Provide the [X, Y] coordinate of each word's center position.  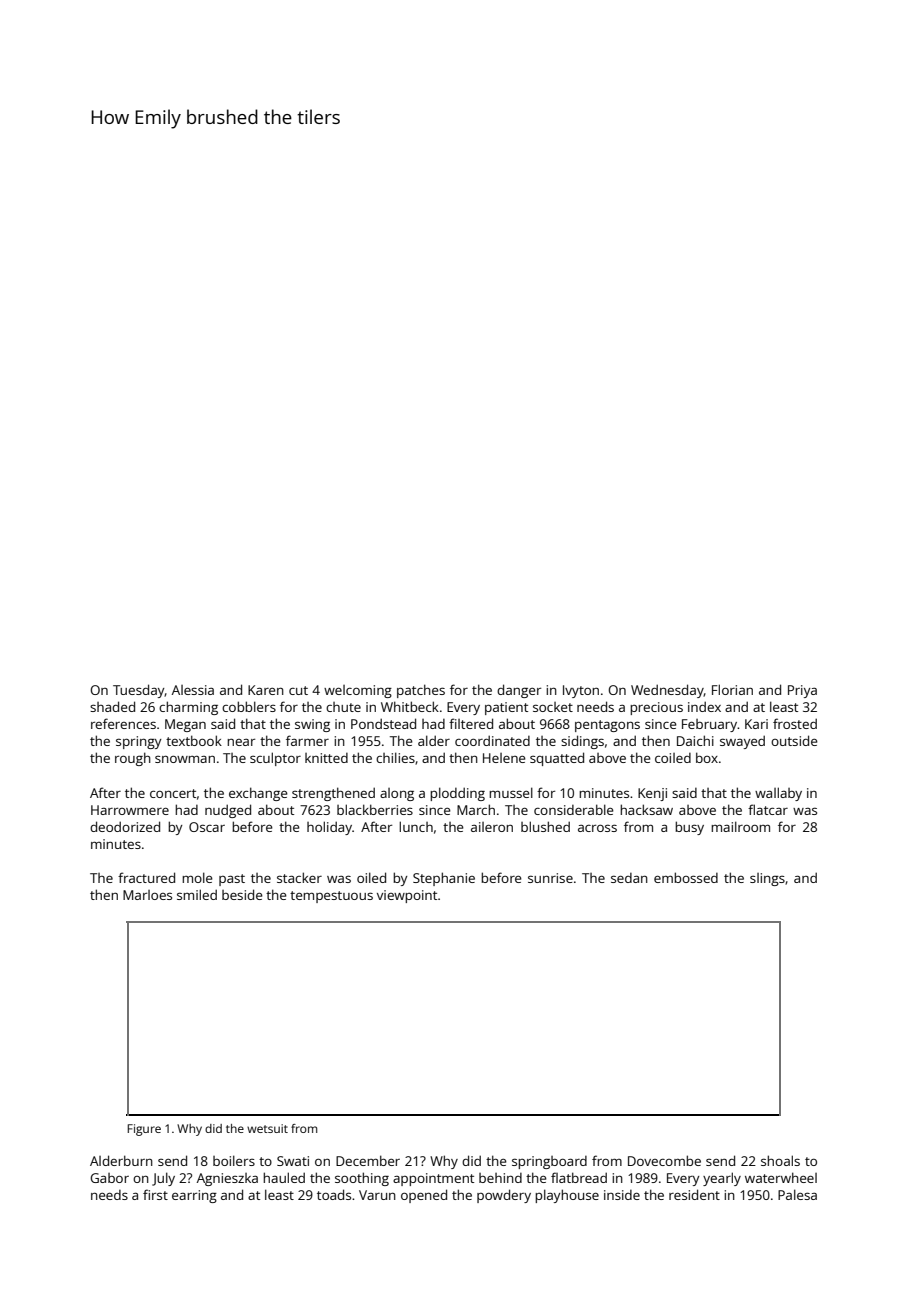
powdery [504, 1196]
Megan [185, 725]
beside [242, 894]
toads [334, 1194]
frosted [795, 723]
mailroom [740, 826]
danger [519, 691]
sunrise [550, 878]
